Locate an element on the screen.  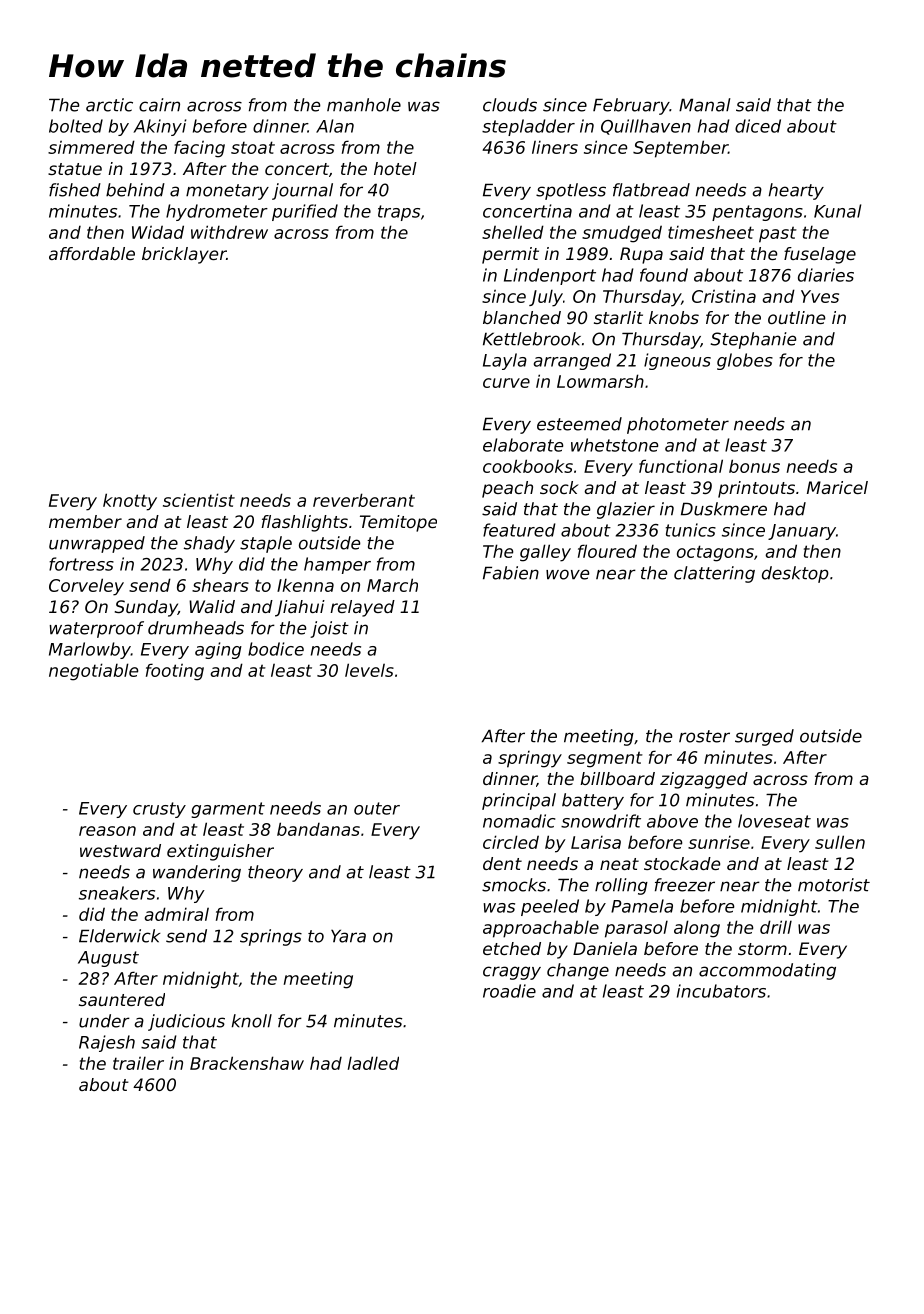
spotless is located at coordinates (571, 191).
